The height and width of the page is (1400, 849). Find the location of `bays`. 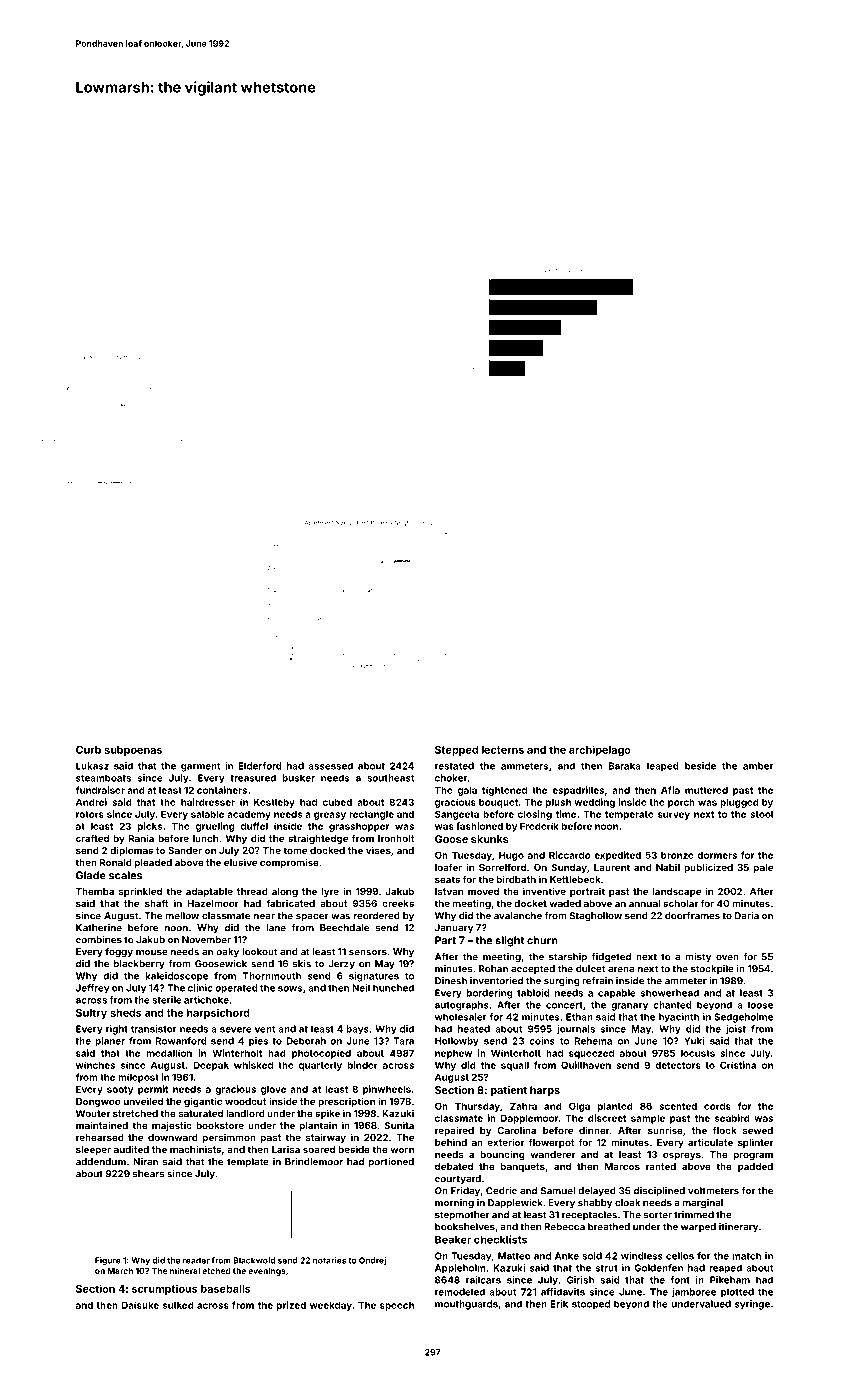

bays is located at coordinates (357, 1030).
